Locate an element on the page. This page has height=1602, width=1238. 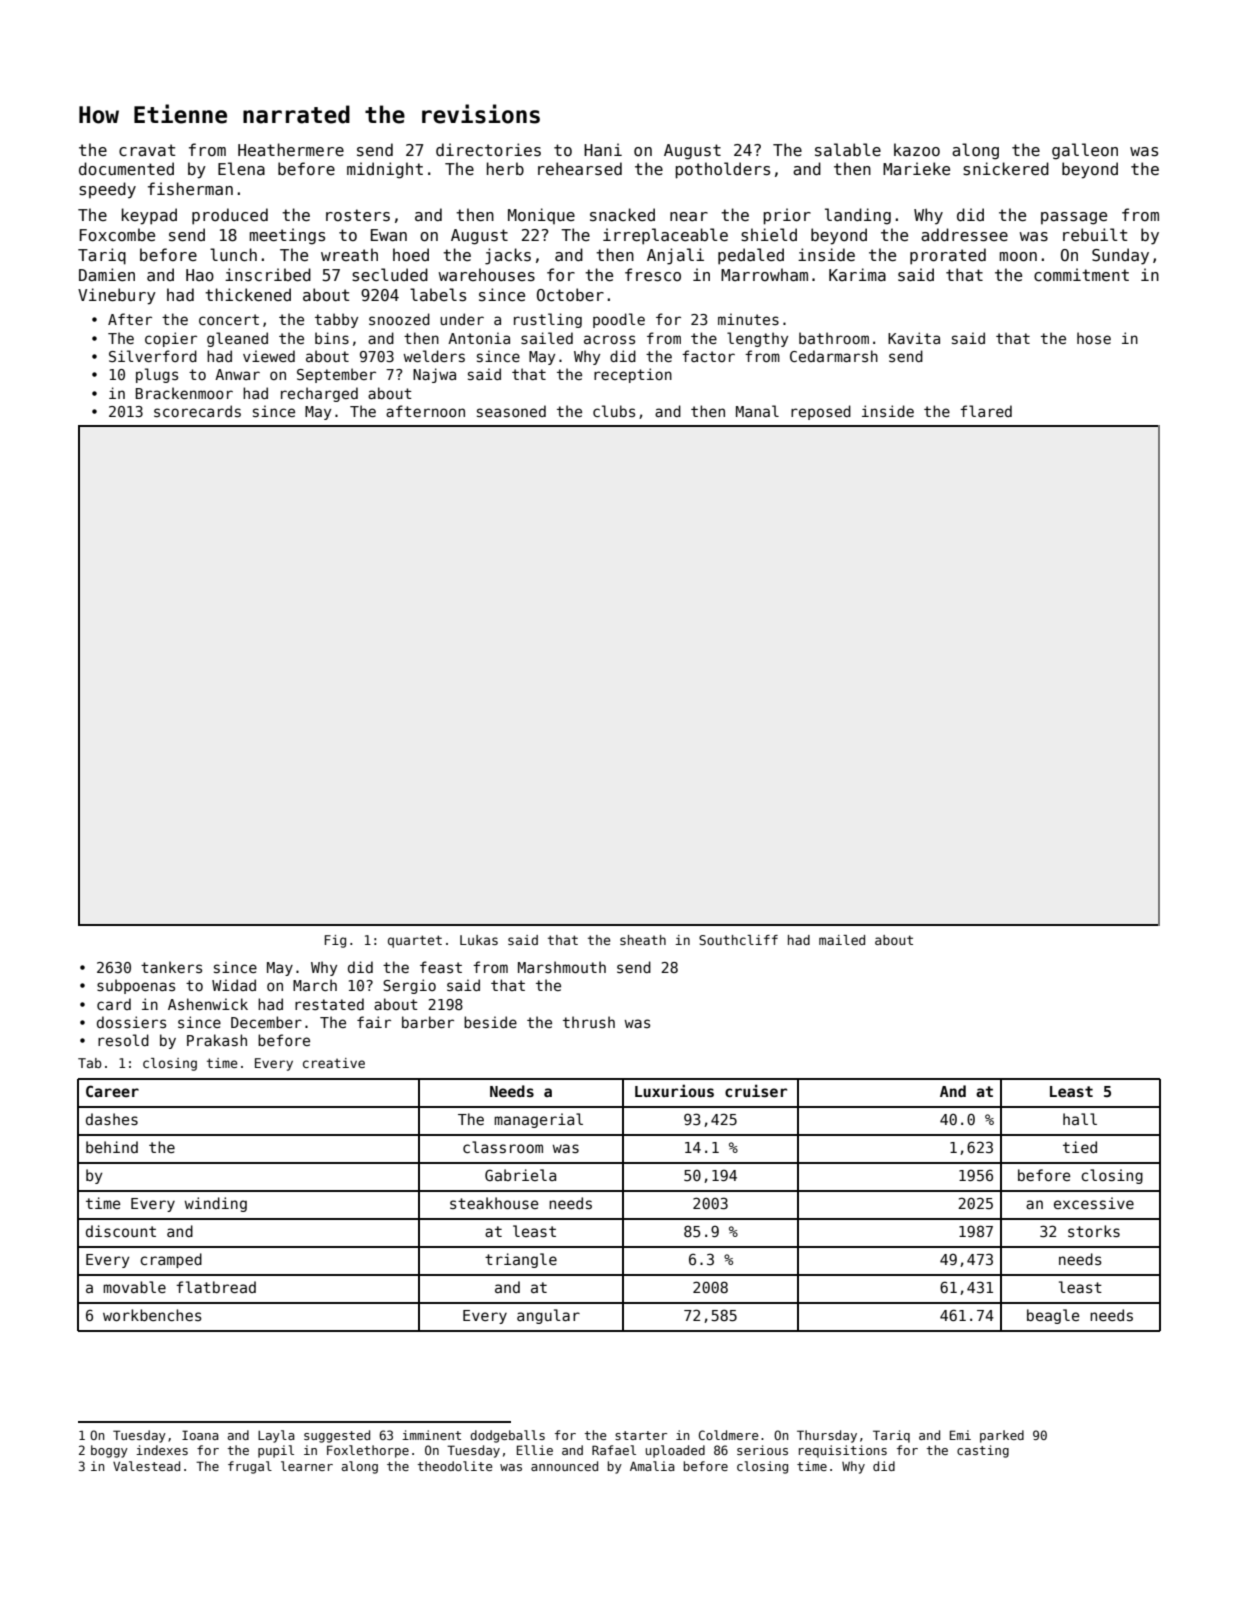
kazoo is located at coordinates (917, 149).
